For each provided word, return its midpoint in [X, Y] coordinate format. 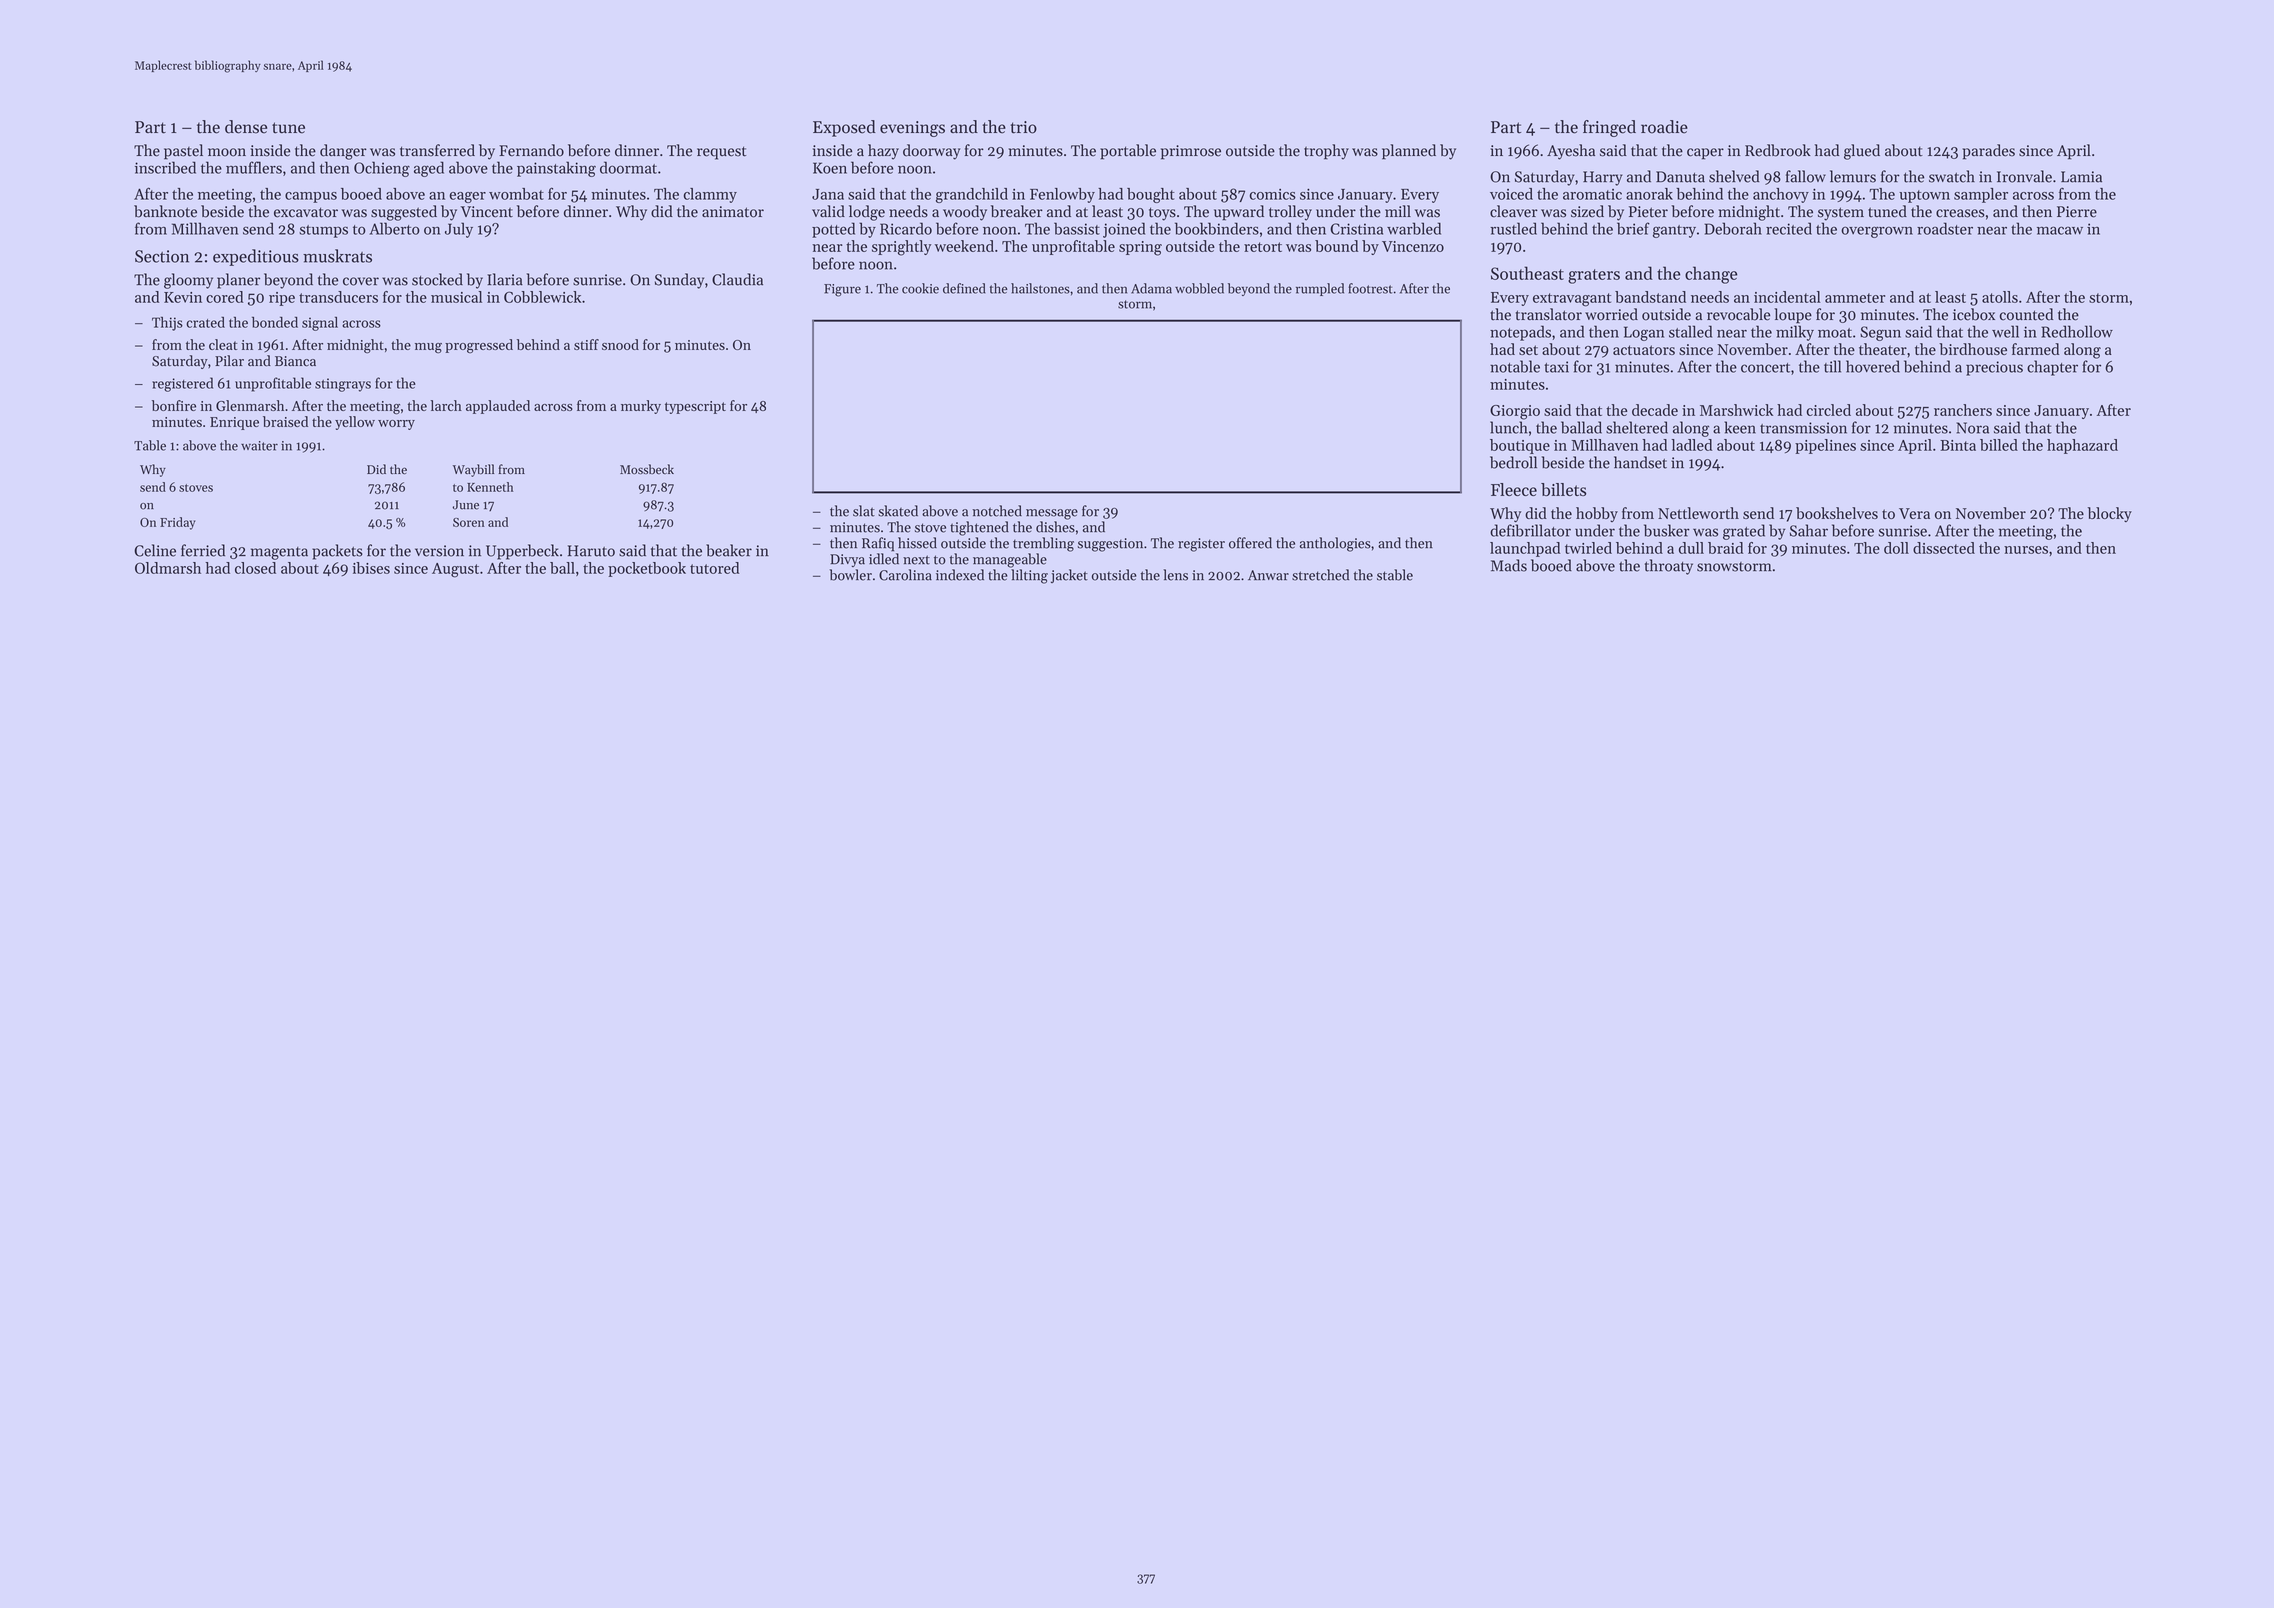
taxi [1556, 367]
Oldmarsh [168, 568]
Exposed [844, 128]
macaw [2060, 230]
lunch [1508, 427]
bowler [851, 575]
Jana [828, 194]
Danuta [1680, 177]
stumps [323, 231]
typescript [695, 407]
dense [246, 127]
